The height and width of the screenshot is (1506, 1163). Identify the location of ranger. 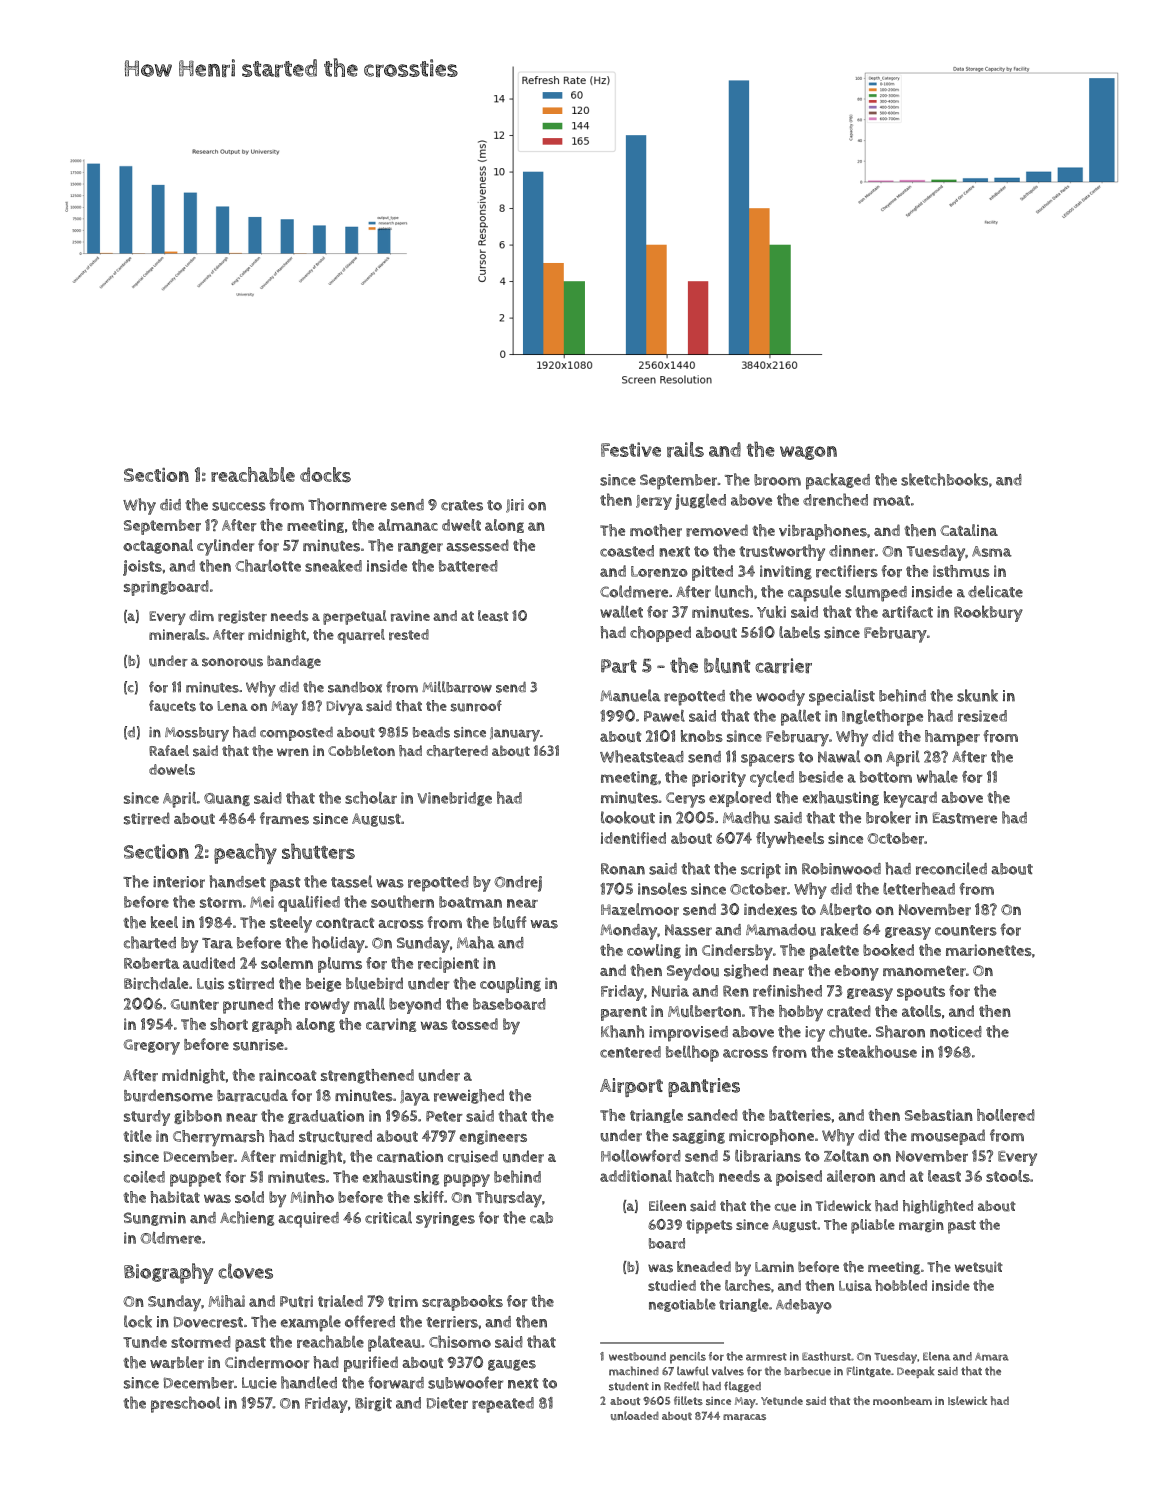
(420, 548).
